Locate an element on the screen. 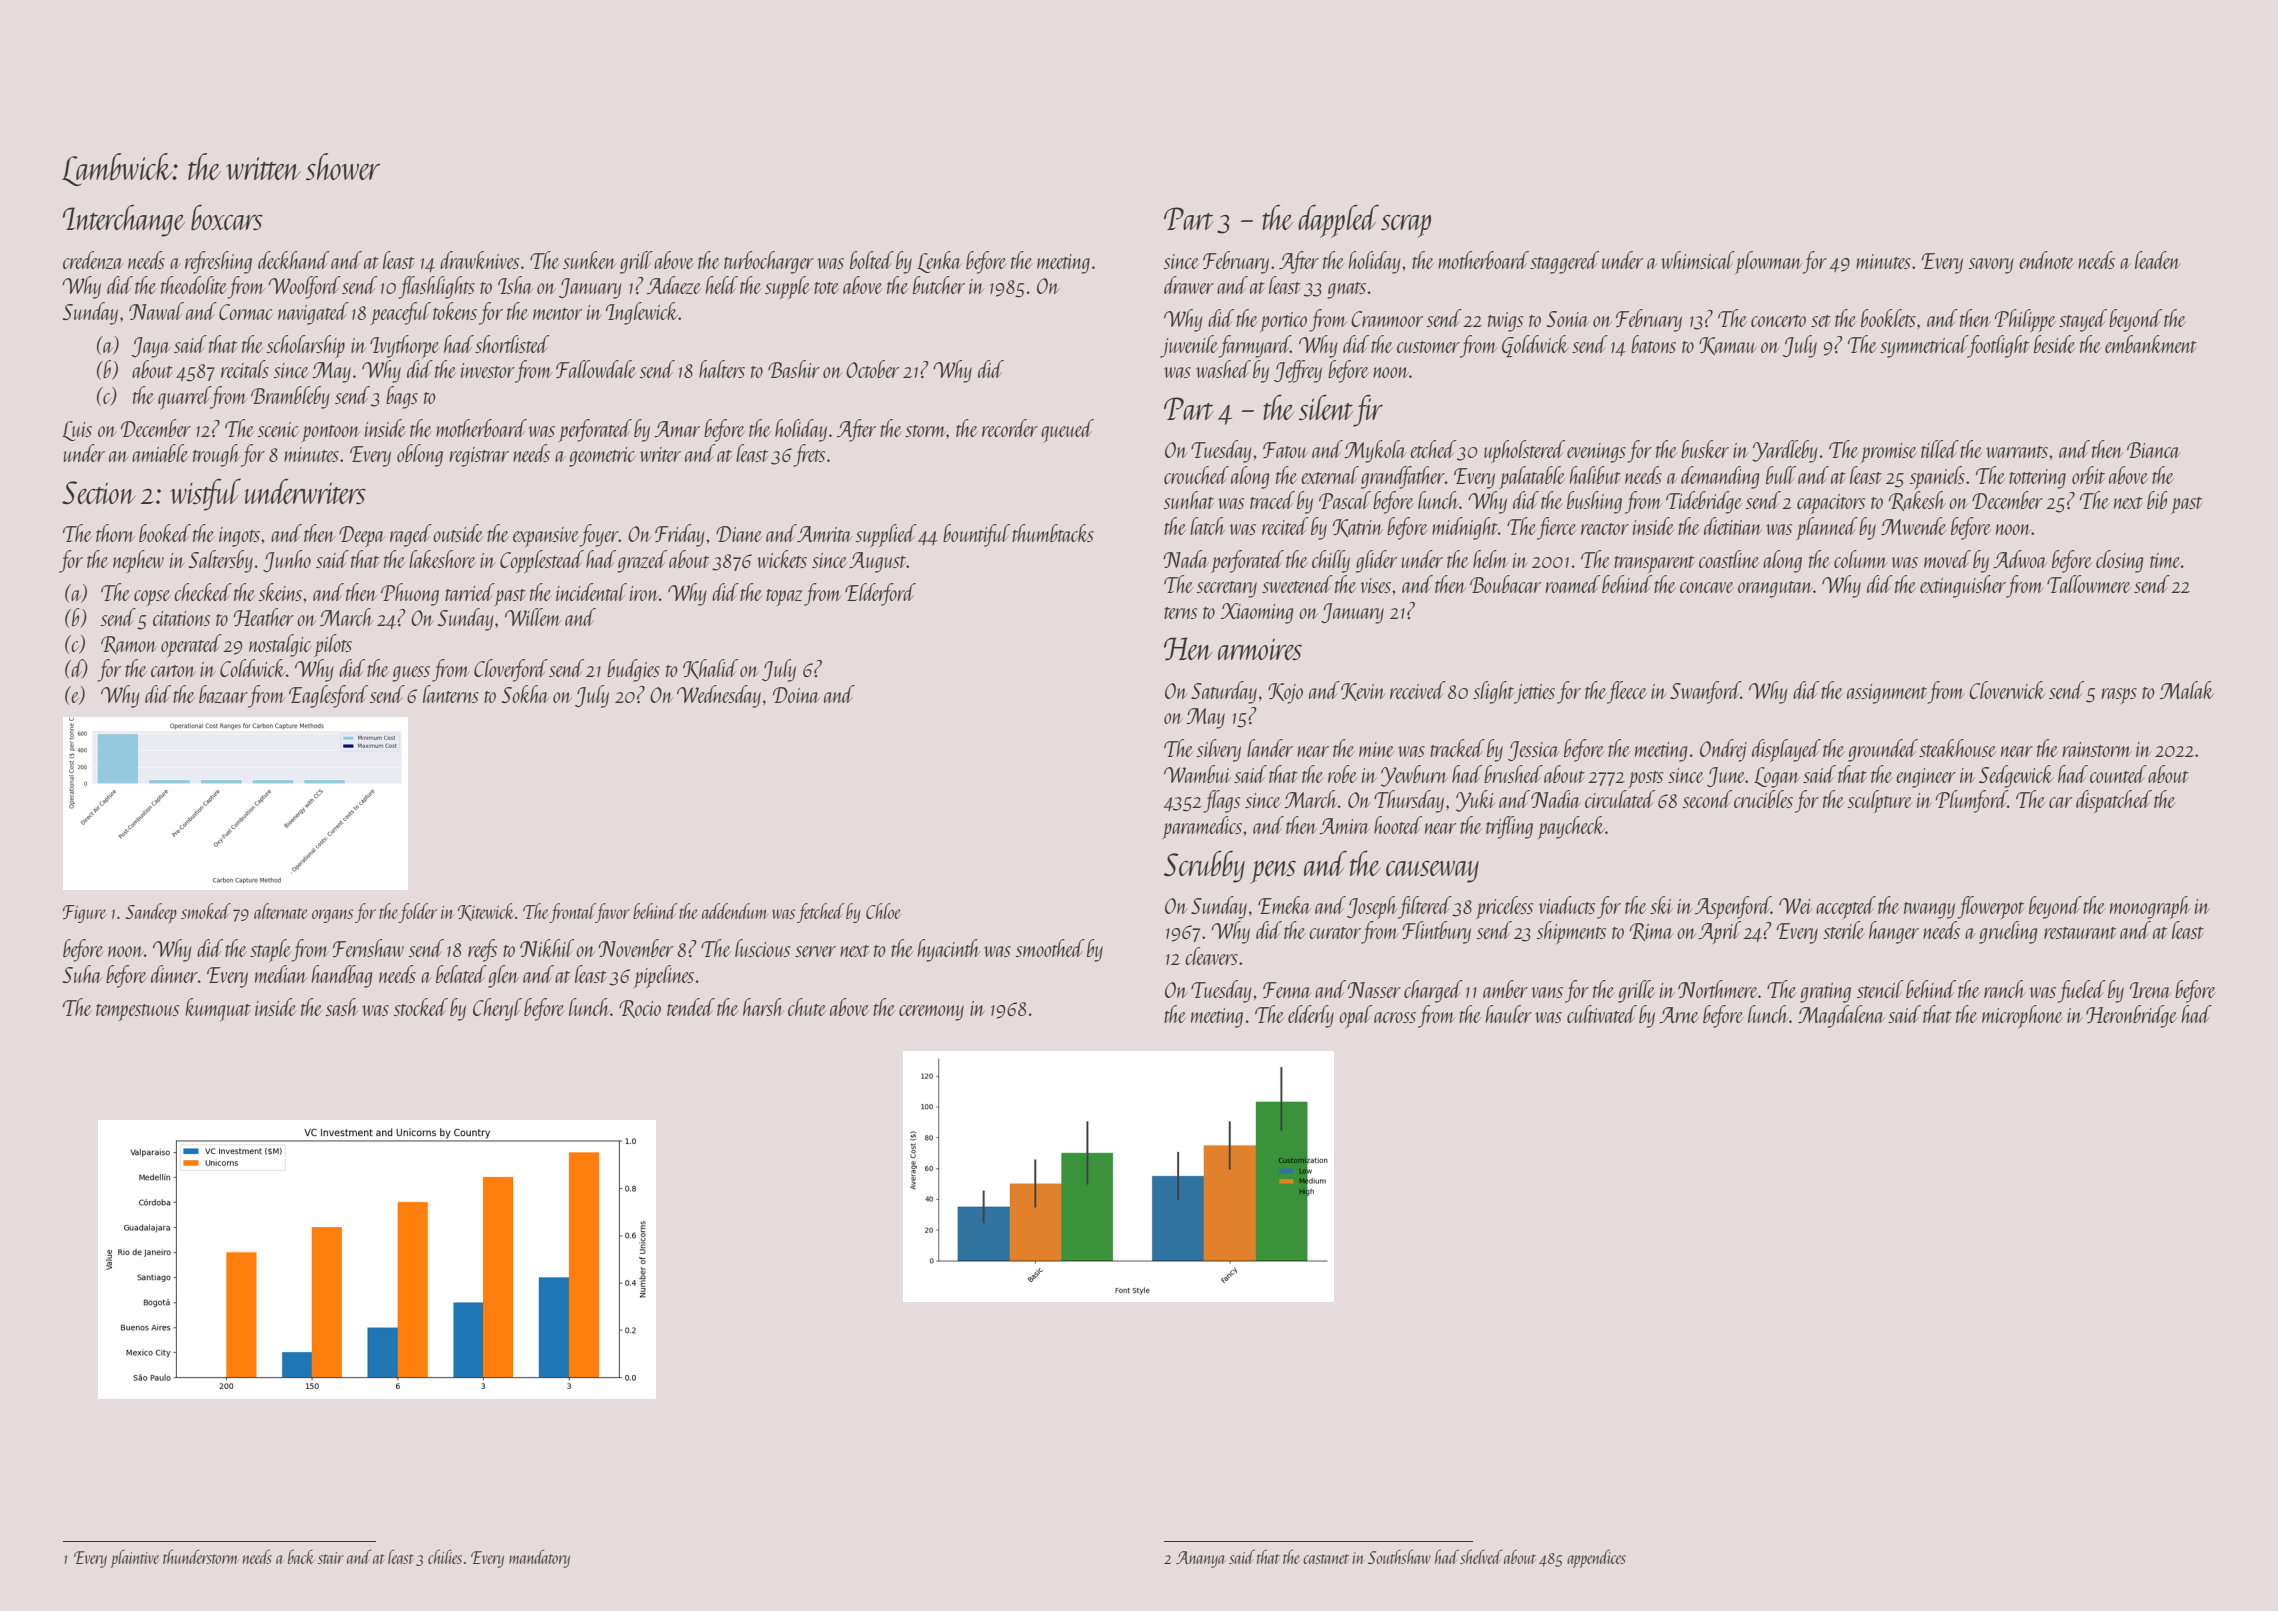  Jeffrey is located at coordinates (1298, 371).
